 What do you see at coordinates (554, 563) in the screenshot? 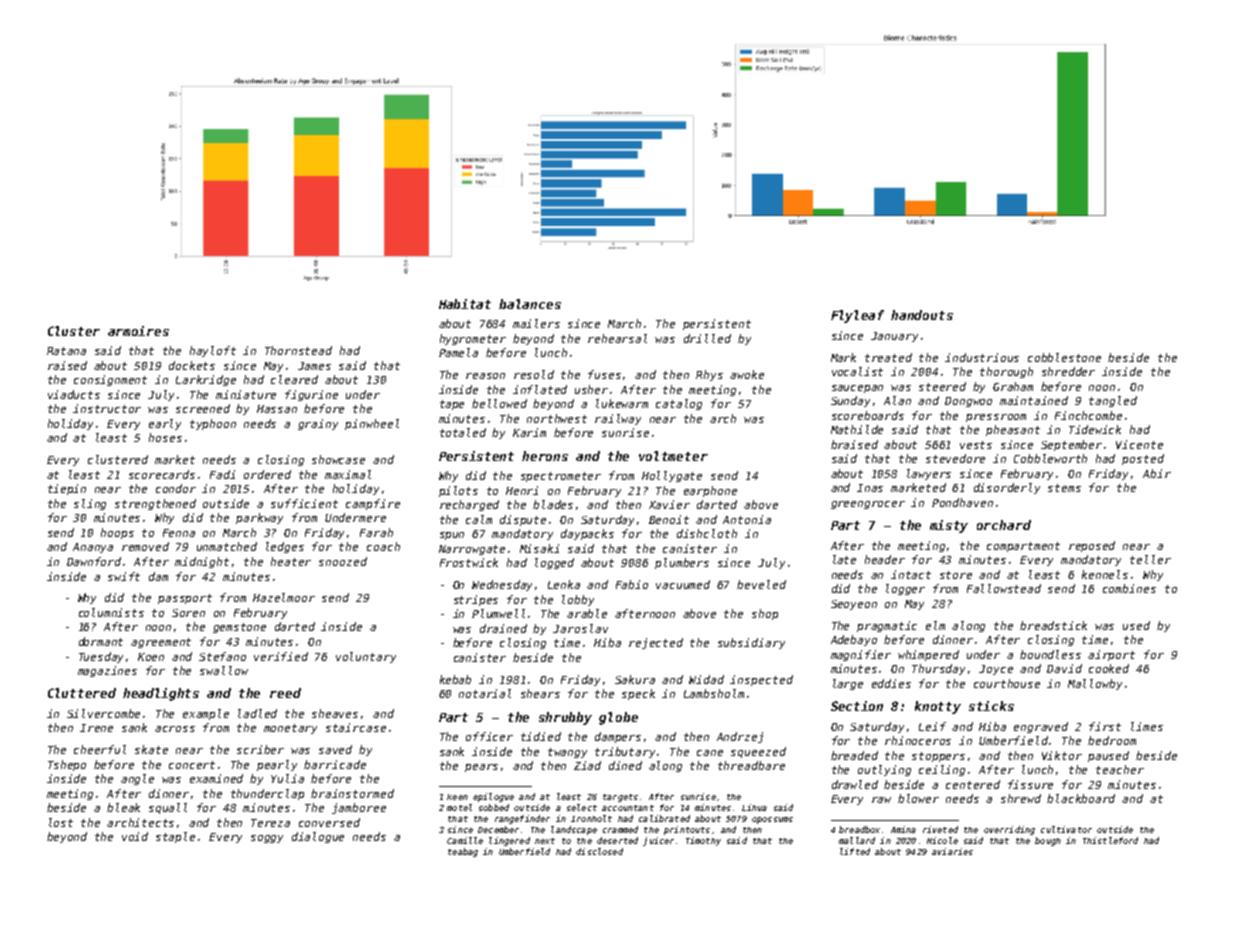
I see `logged` at bounding box center [554, 563].
